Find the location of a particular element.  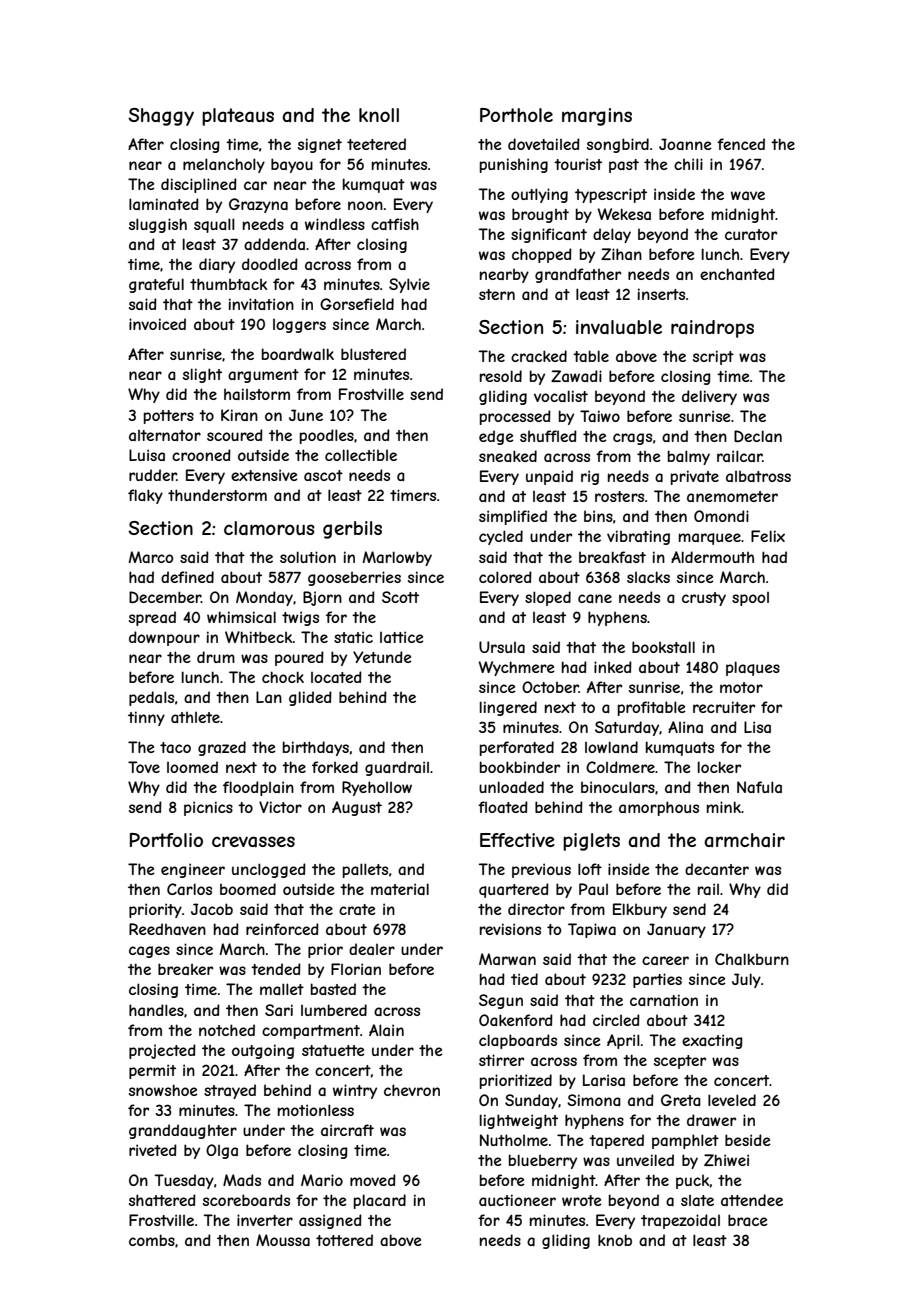

Segun is located at coordinates (501, 1001).
